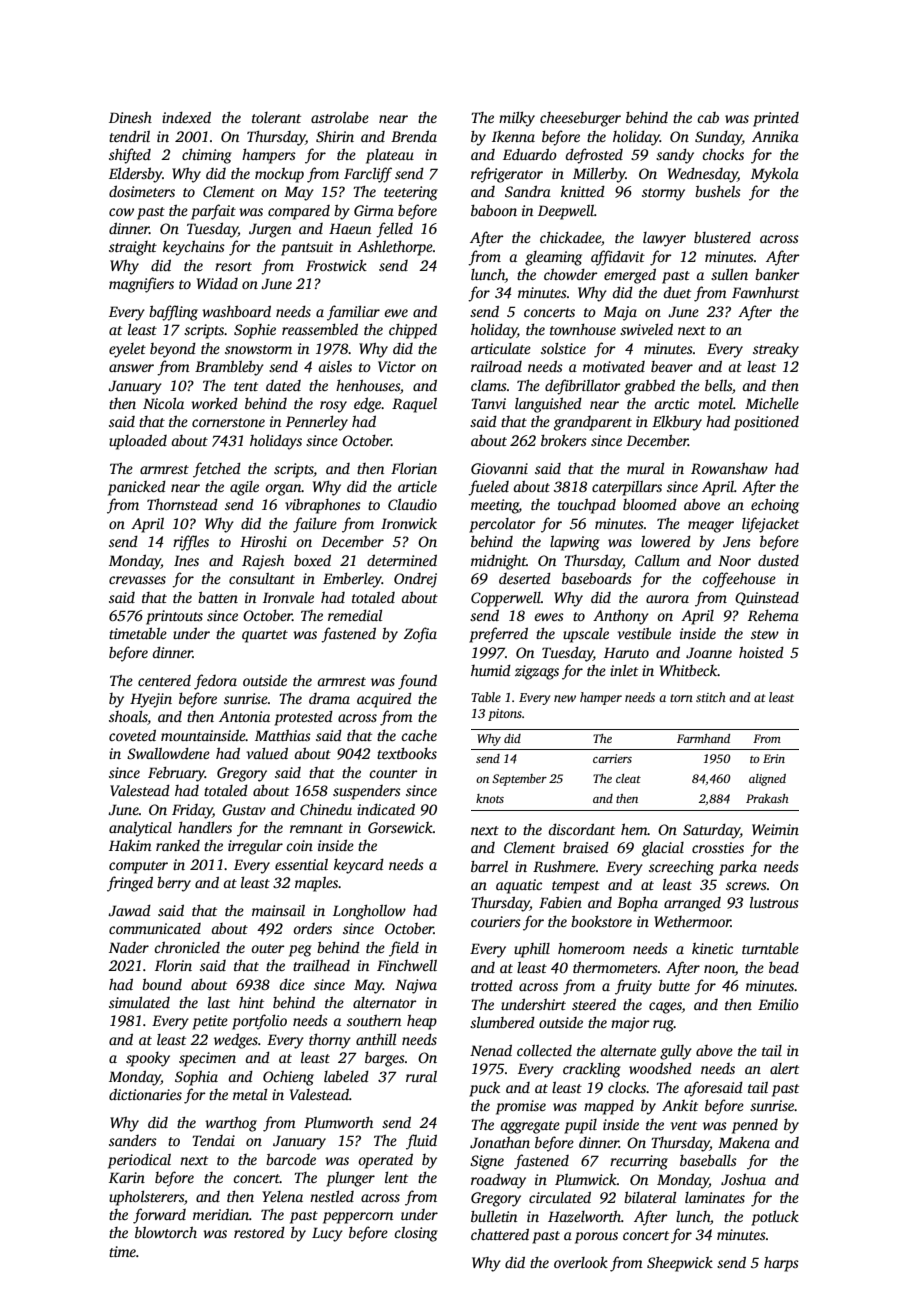  What do you see at coordinates (593, 423) in the screenshot?
I see `grandparent` at bounding box center [593, 423].
